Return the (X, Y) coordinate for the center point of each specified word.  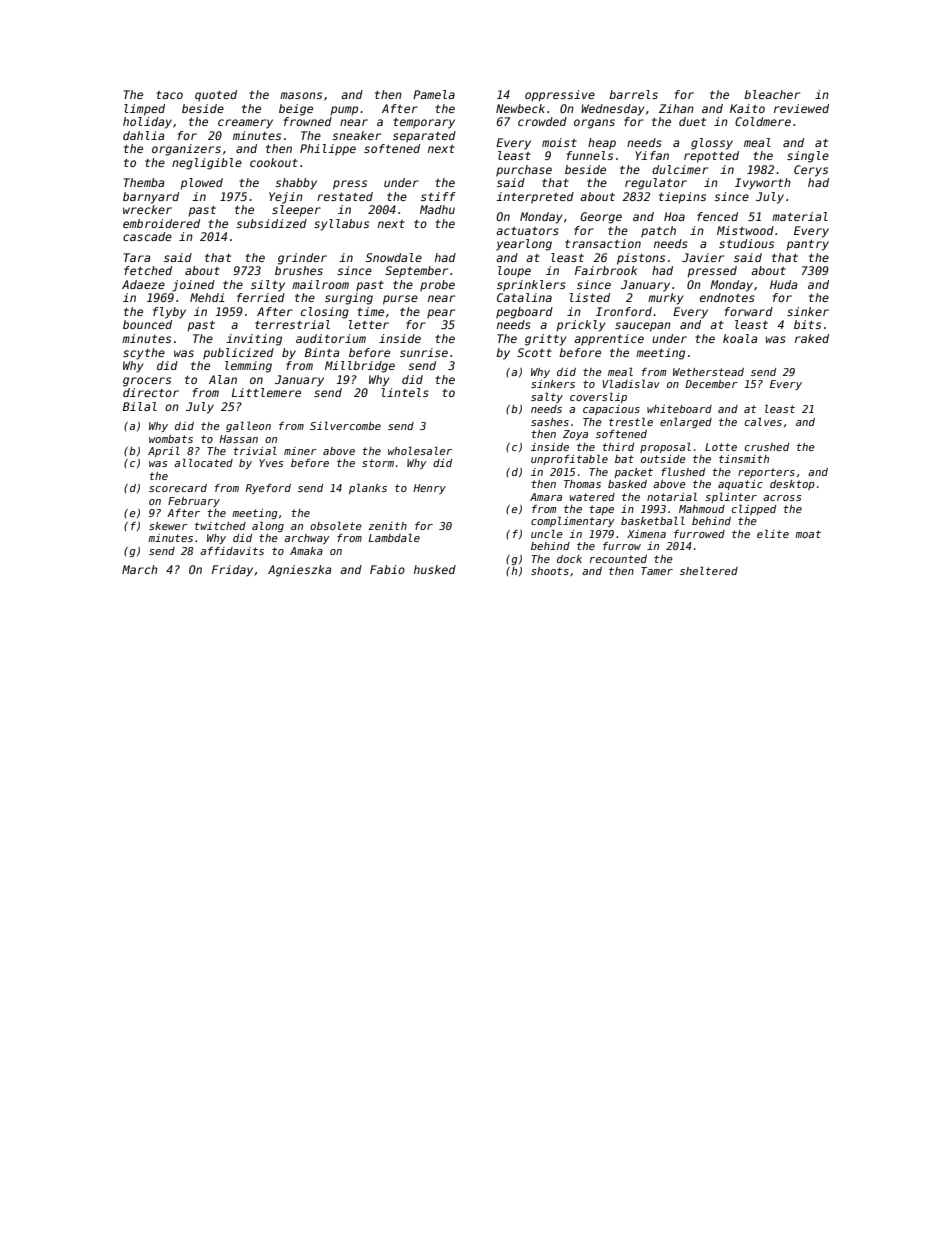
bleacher (772, 94)
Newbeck (520, 108)
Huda (784, 284)
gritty (545, 340)
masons (301, 95)
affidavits (232, 551)
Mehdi (207, 297)
